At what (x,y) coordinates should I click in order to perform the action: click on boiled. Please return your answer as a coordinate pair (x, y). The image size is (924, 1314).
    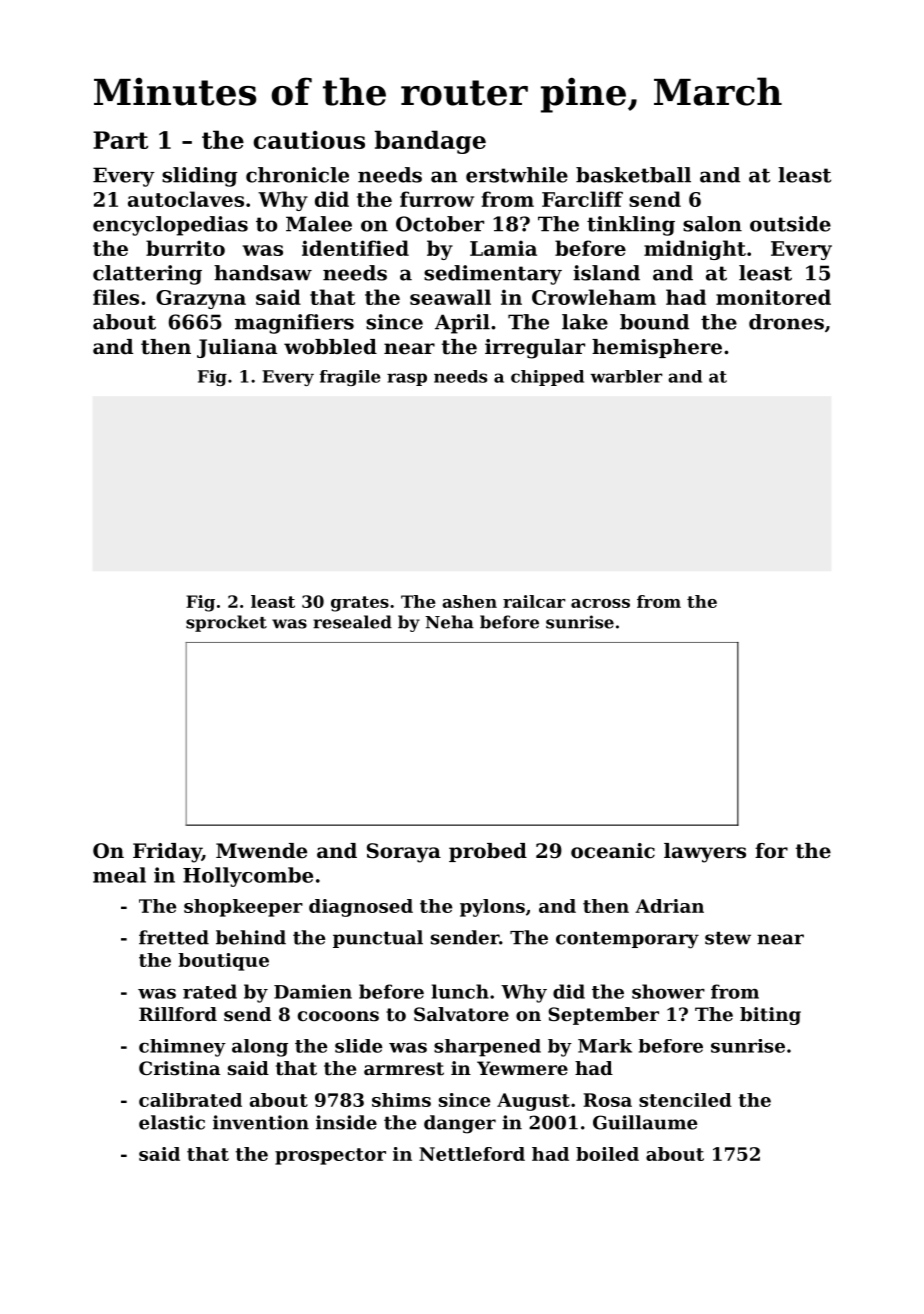
    Looking at the image, I should click on (607, 1154).
